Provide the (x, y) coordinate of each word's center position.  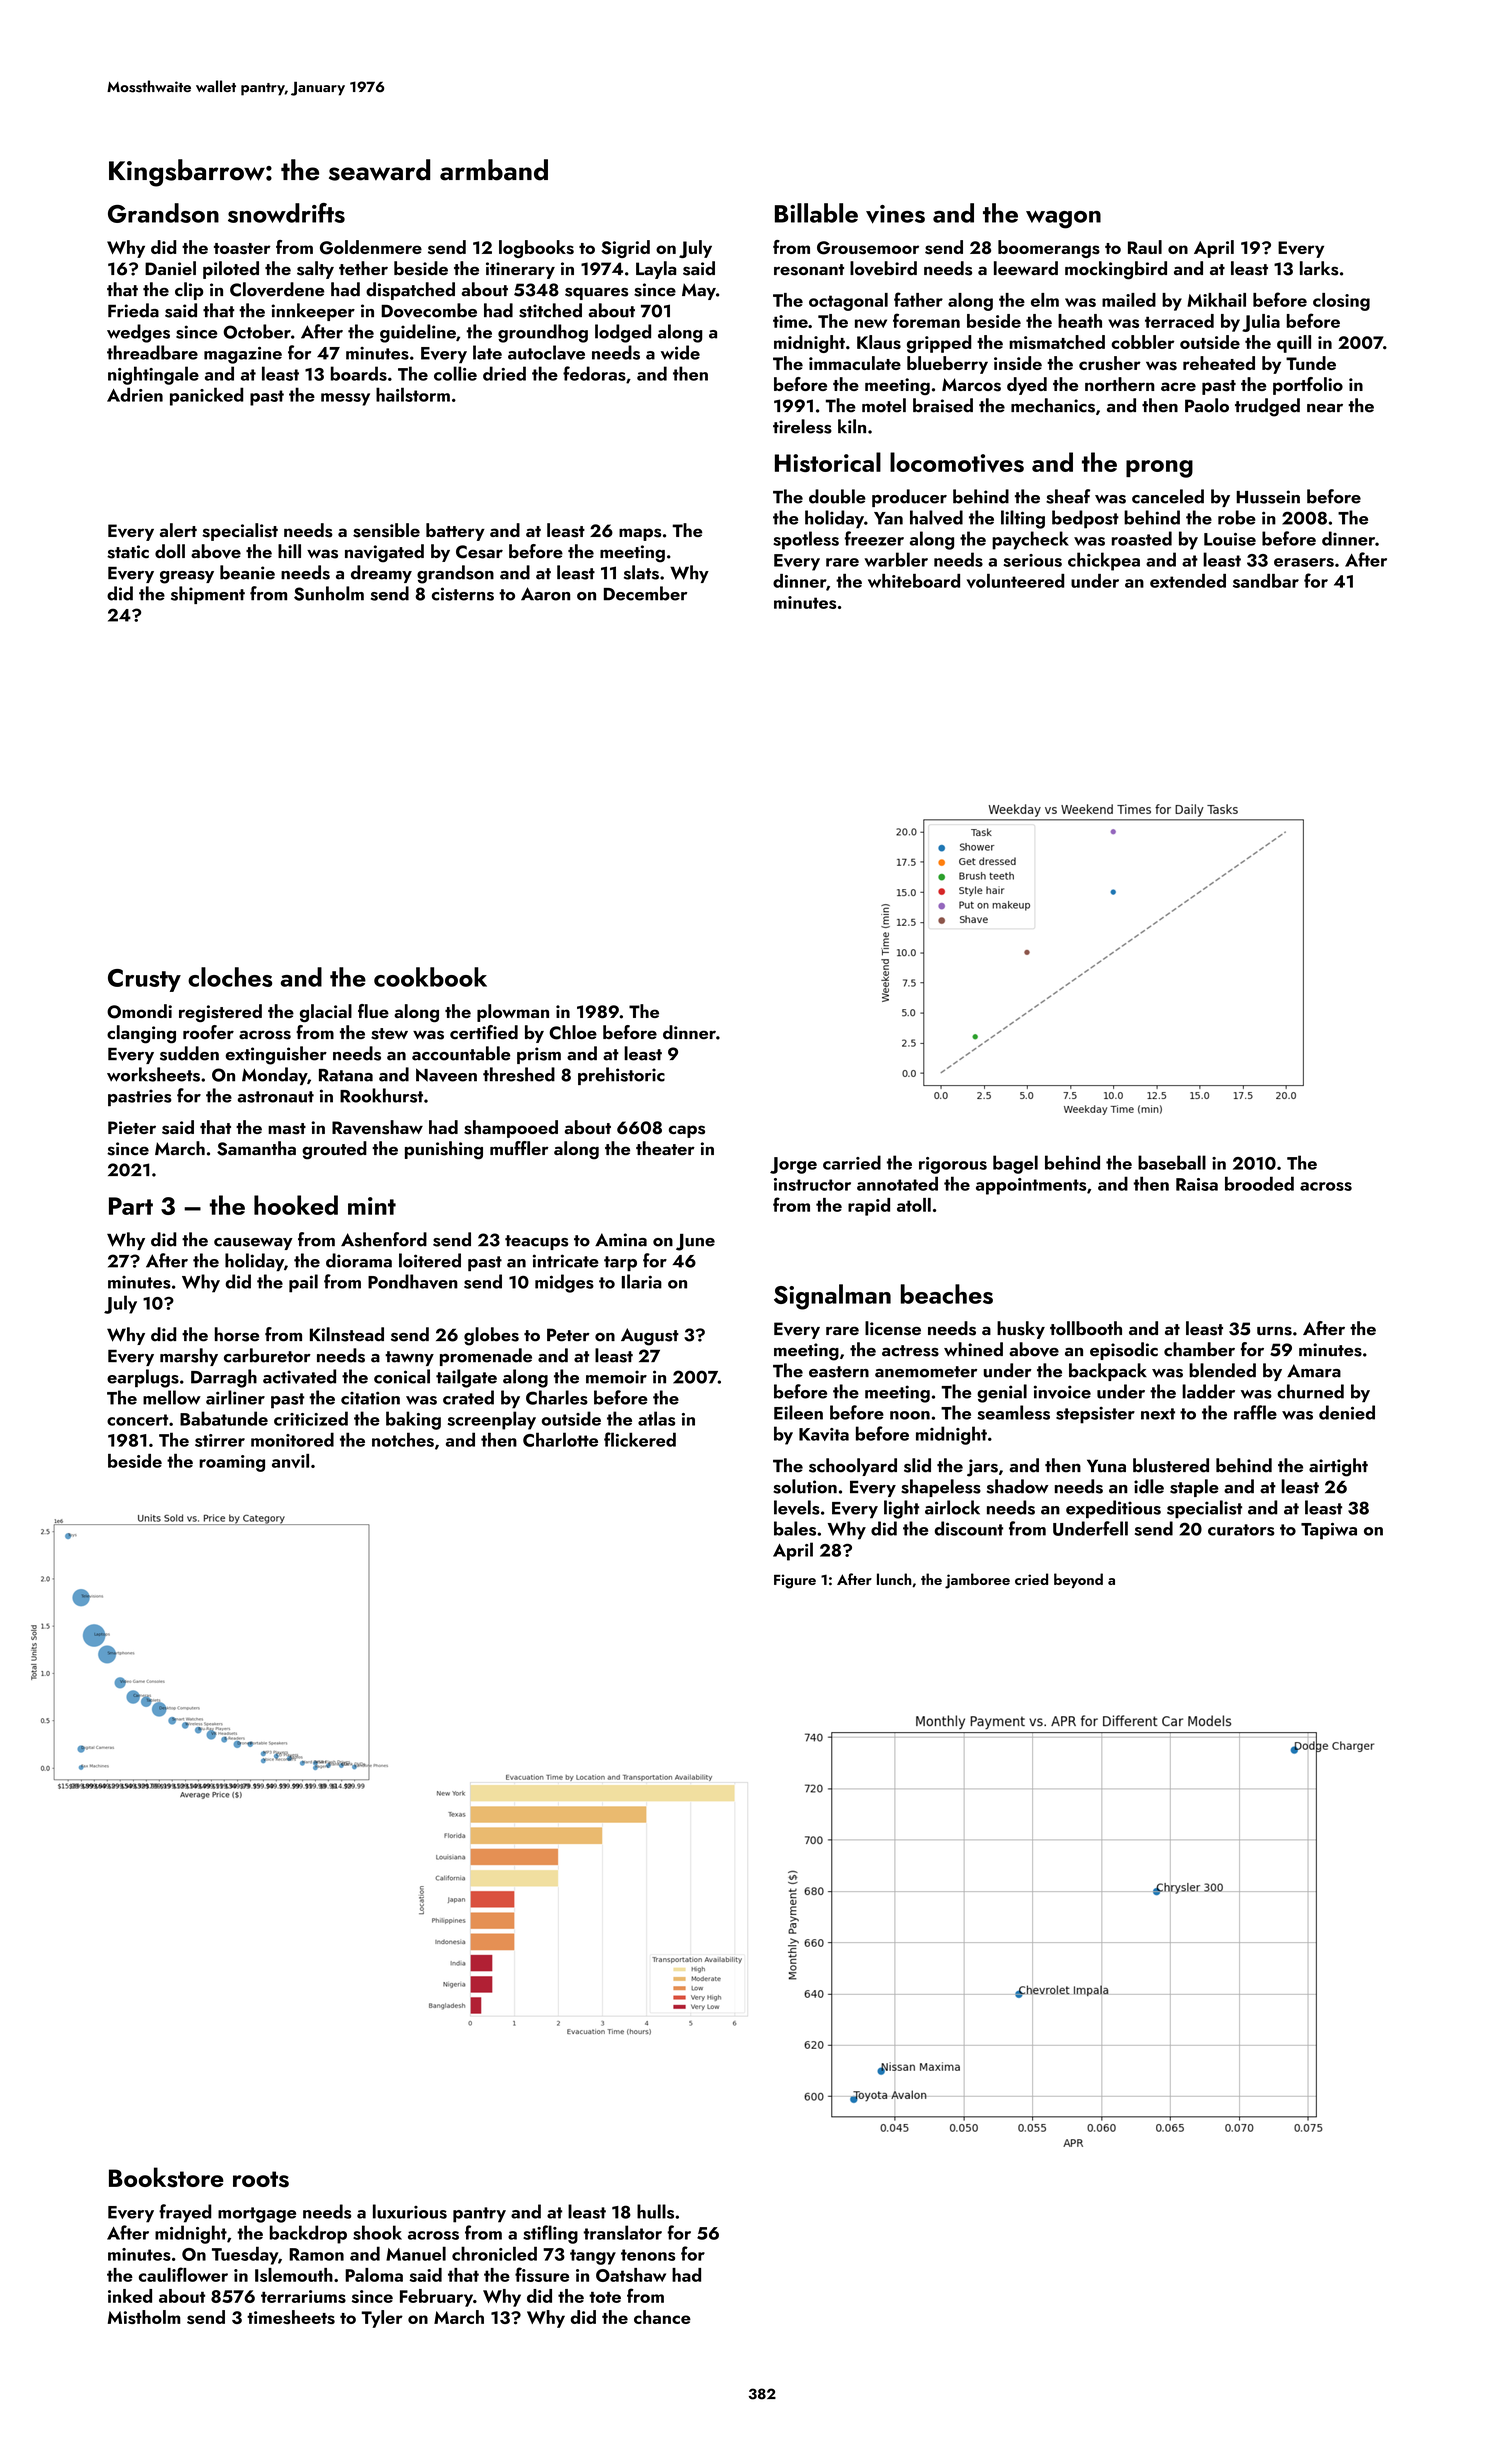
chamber (1199, 1349)
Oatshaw (631, 2275)
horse (237, 1334)
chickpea (1104, 561)
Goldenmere (371, 247)
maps (640, 534)
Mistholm (144, 2317)
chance (662, 2317)
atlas (656, 1418)
